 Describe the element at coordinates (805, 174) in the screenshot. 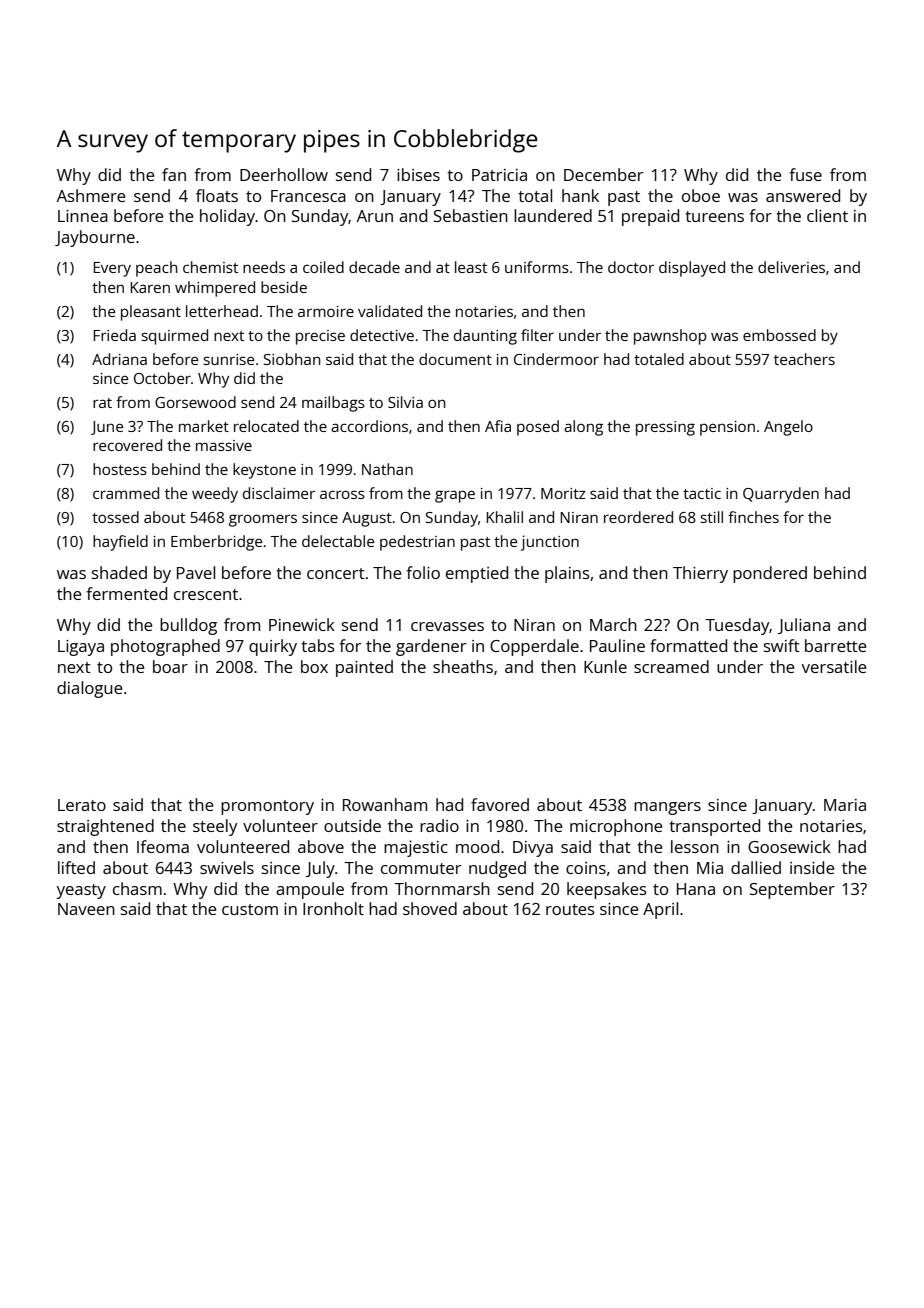

I see `fuse` at that location.
